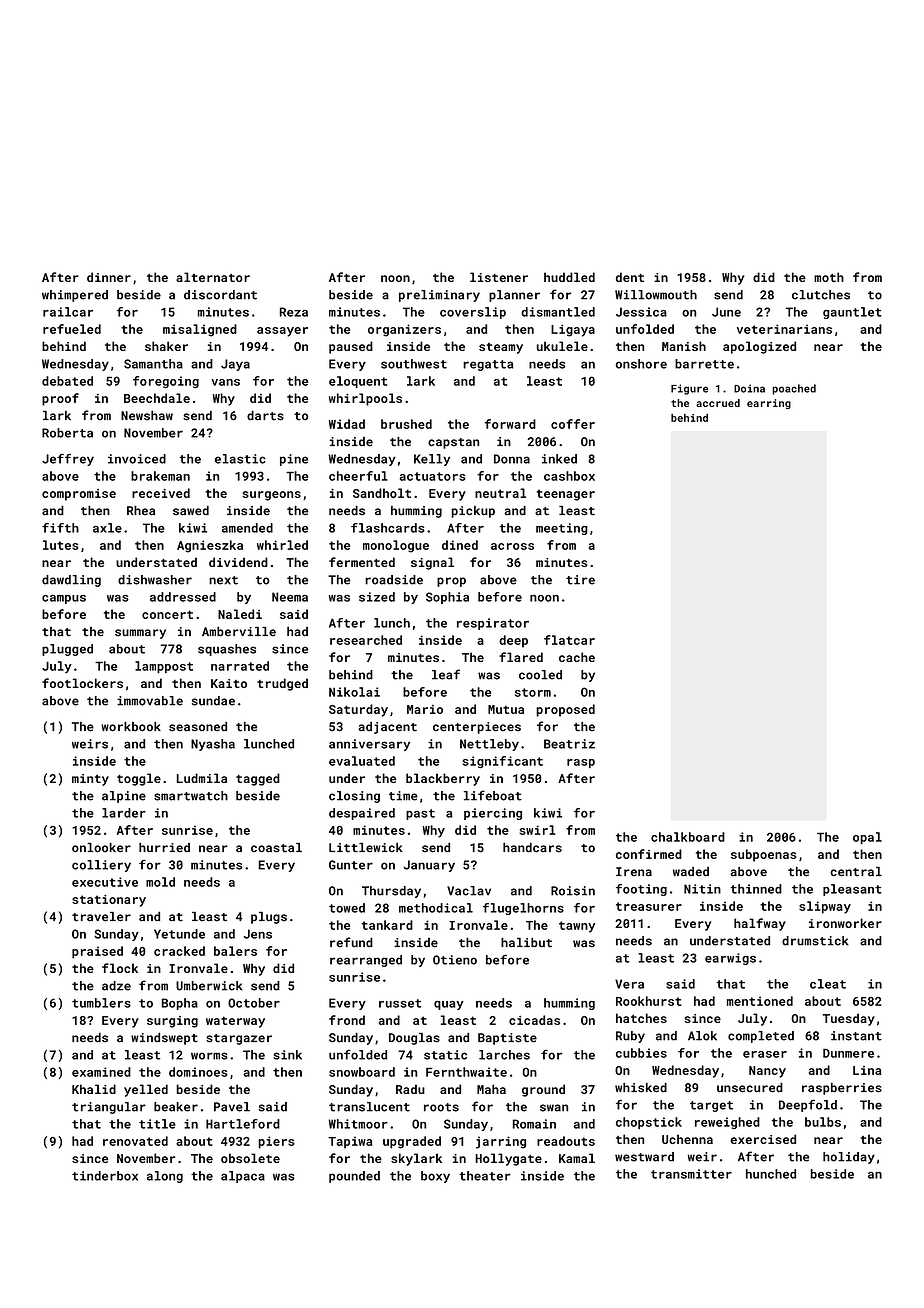 The image size is (924, 1308). Describe the element at coordinates (105, 882) in the document. I see `executive` at that location.
